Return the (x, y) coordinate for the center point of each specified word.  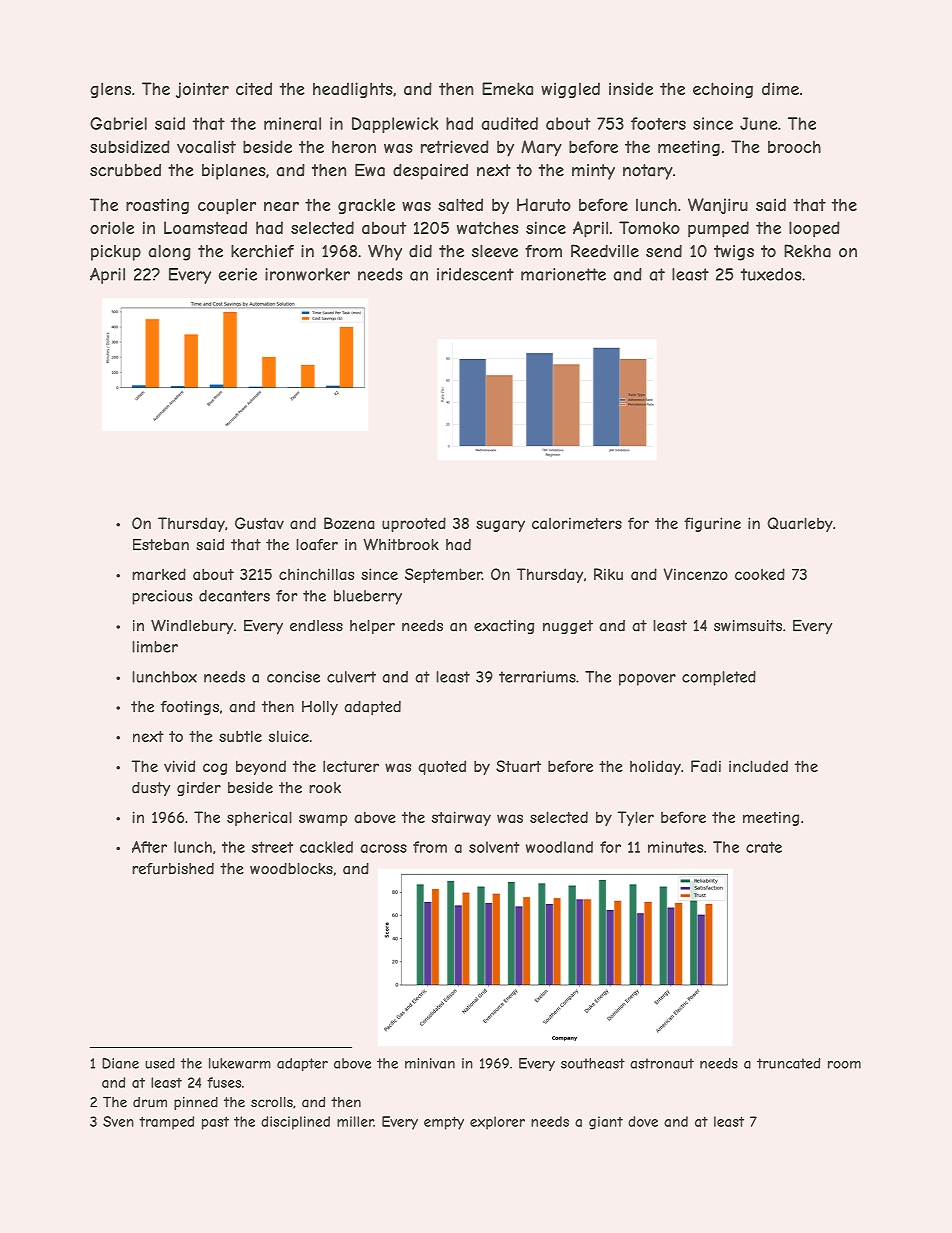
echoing (723, 90)
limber (155, 647)
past (215, 1123)
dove (643, 1121)
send (664, 251)
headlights (353, 90)
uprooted (414, 524)
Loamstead (205, 227)
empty (444, 1123)
